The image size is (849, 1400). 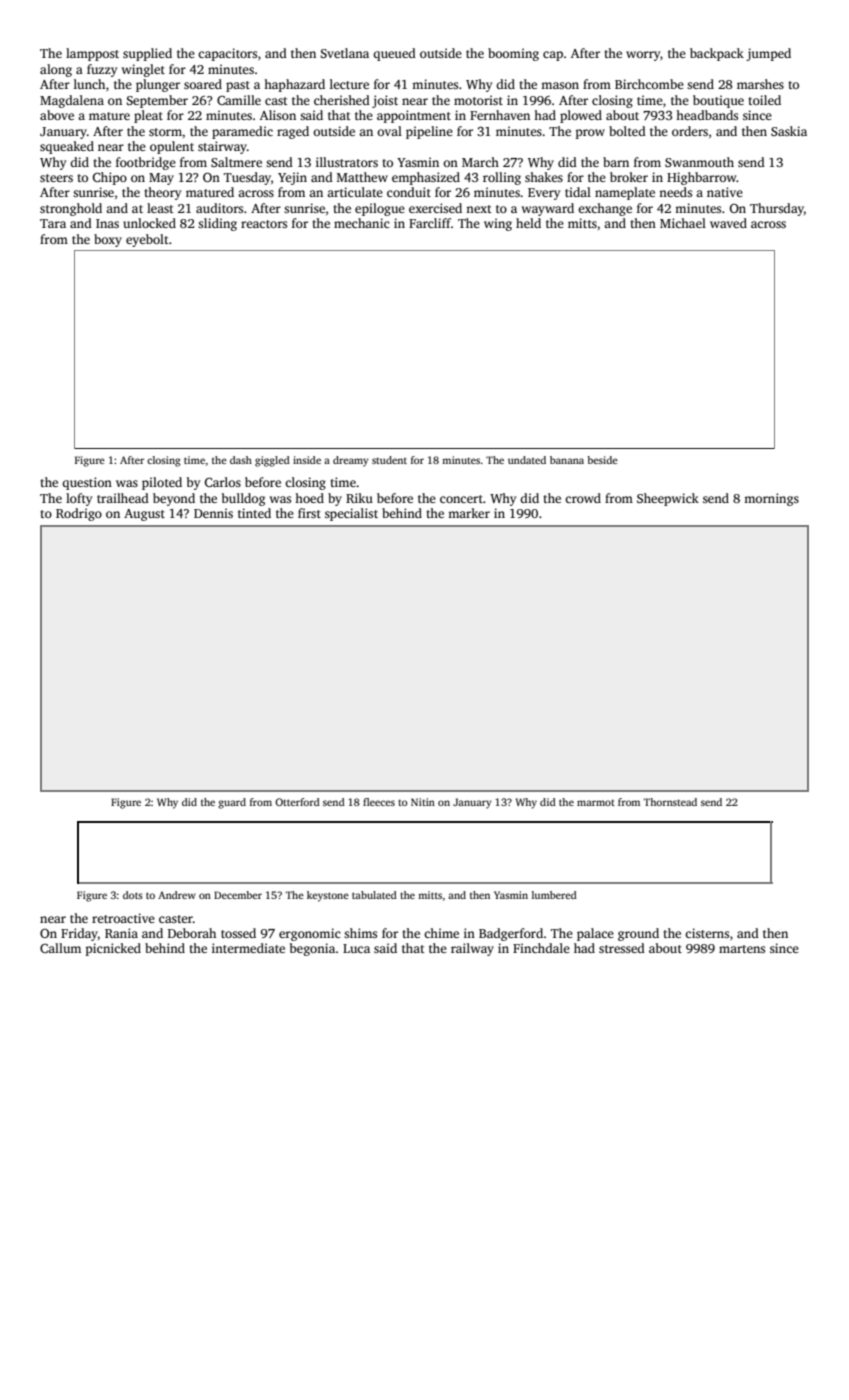 What do you see at coordinates (602, 460) in the image?
I see `beside` at bounding box center [602, 460].
